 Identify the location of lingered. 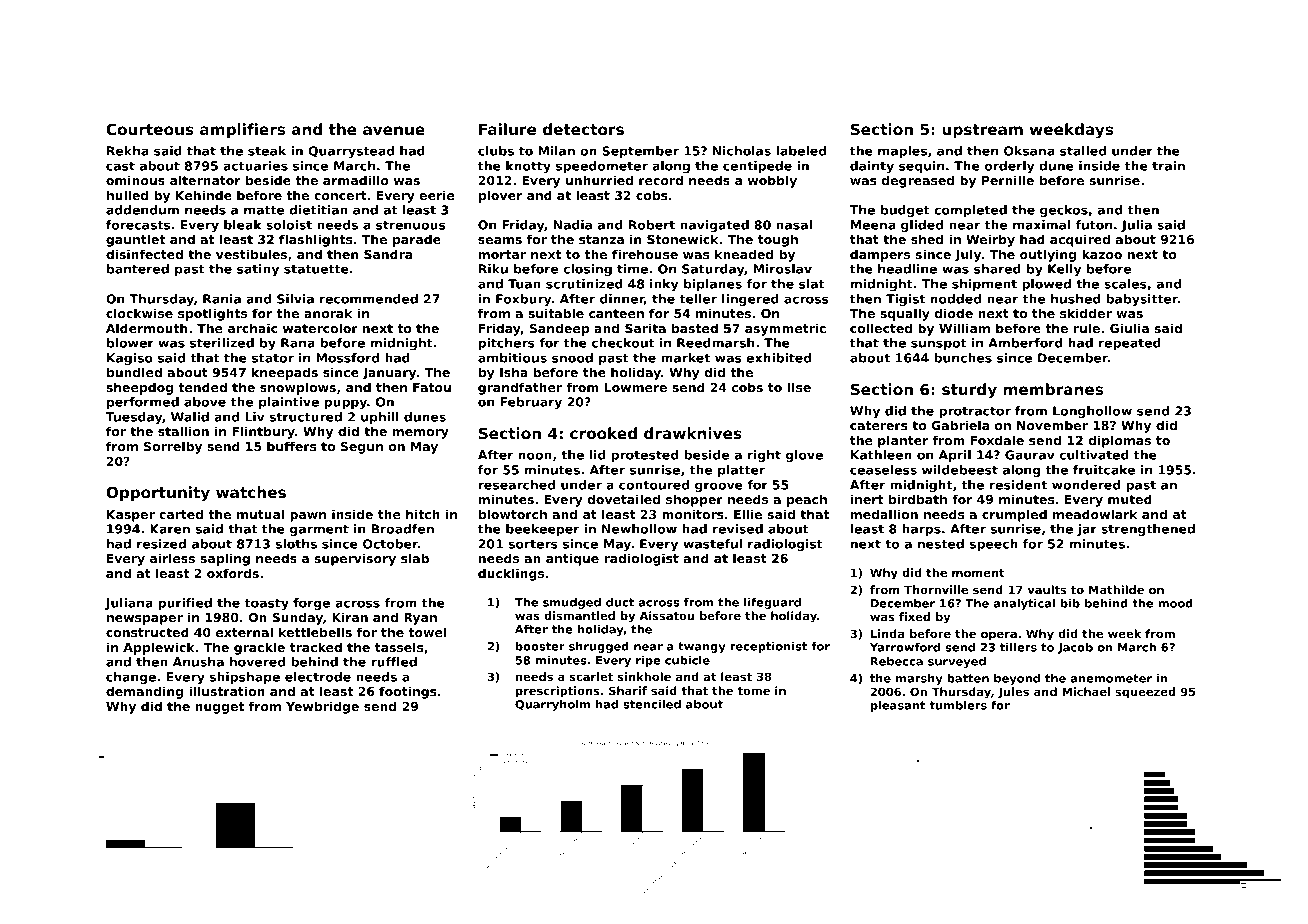
(750, 300).
